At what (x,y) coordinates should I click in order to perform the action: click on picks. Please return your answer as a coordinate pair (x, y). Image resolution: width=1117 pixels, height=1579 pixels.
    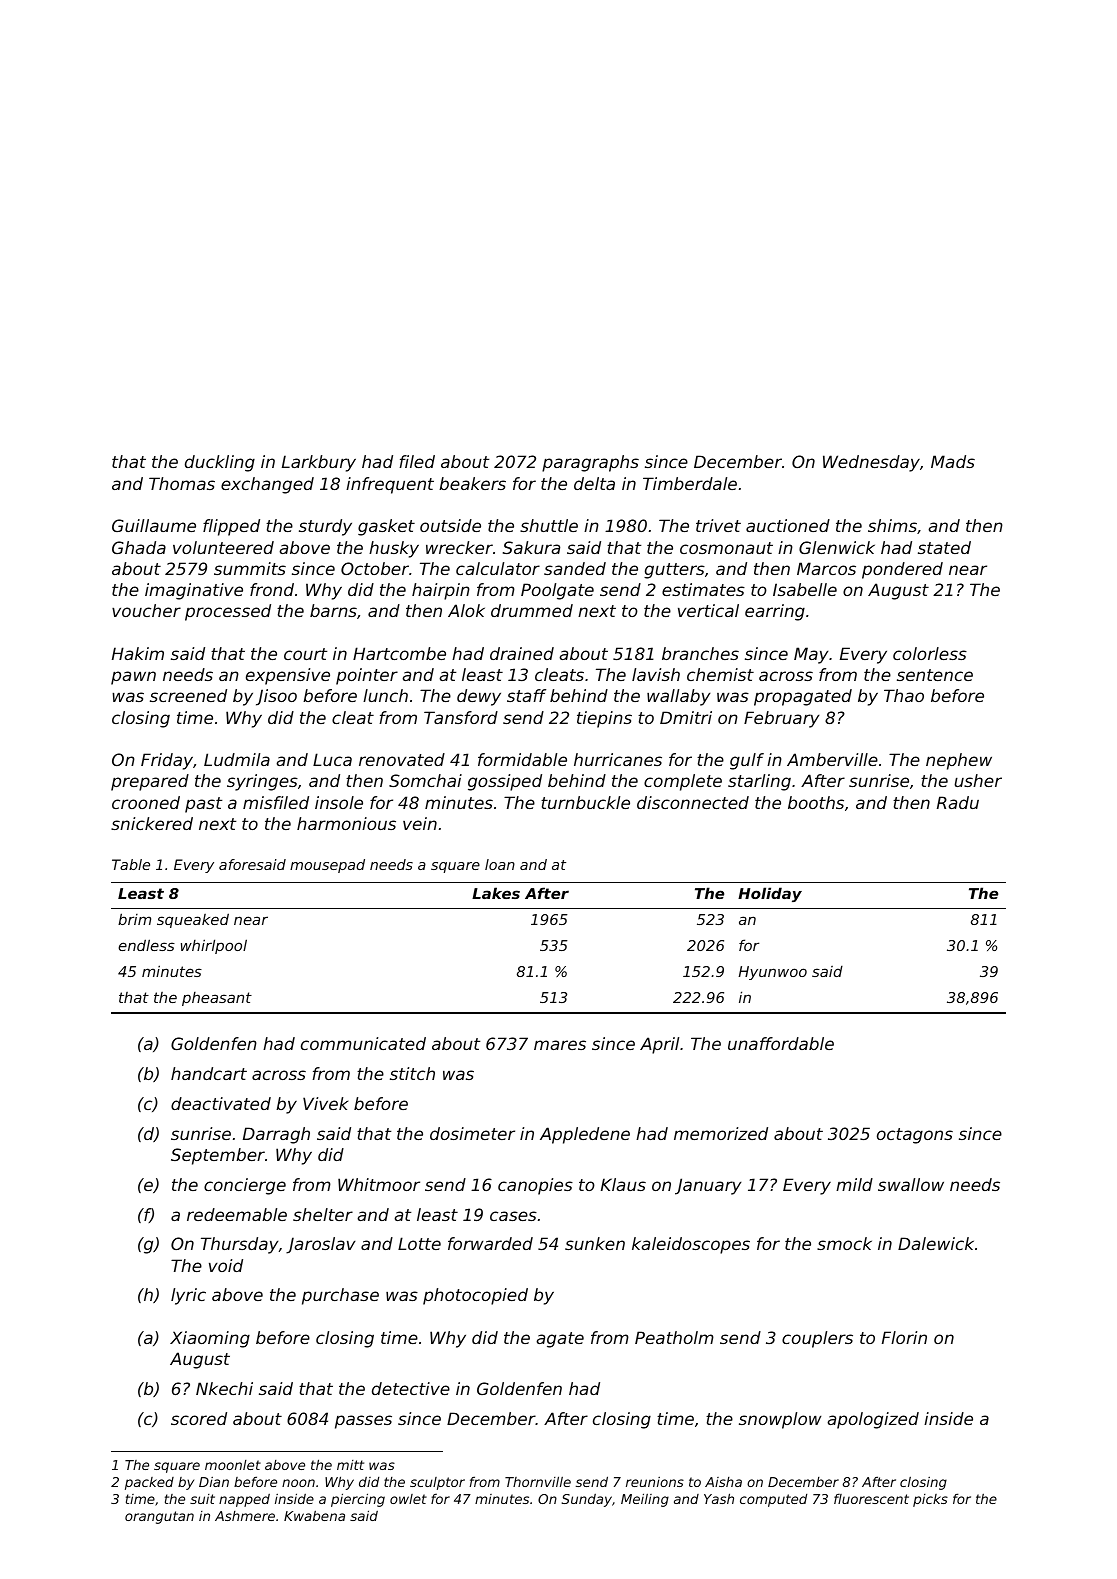
    Looking at the image, I should click on (930, 1500).
